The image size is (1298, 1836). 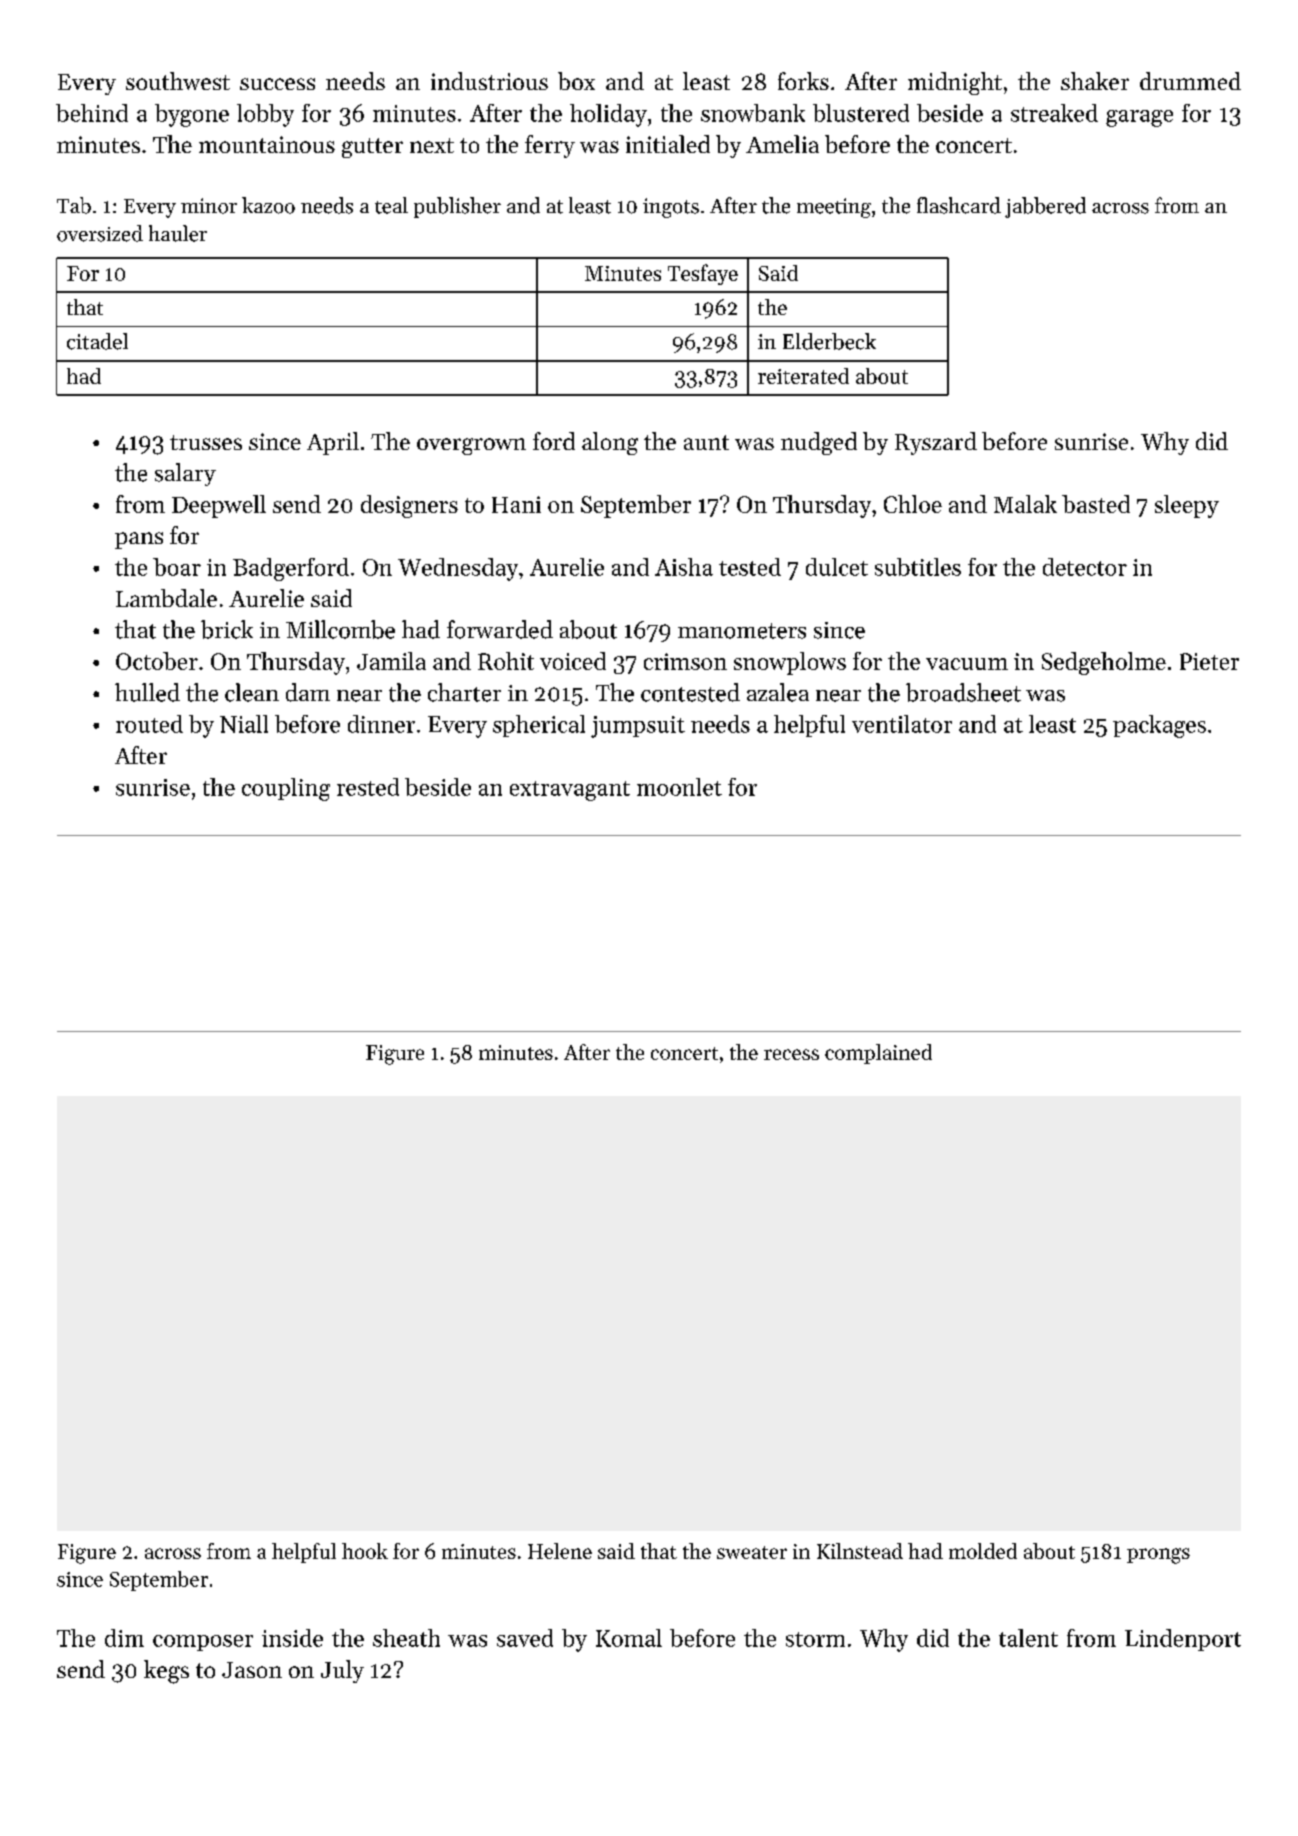 I want to click on brick, so click(x=227, y=629).
